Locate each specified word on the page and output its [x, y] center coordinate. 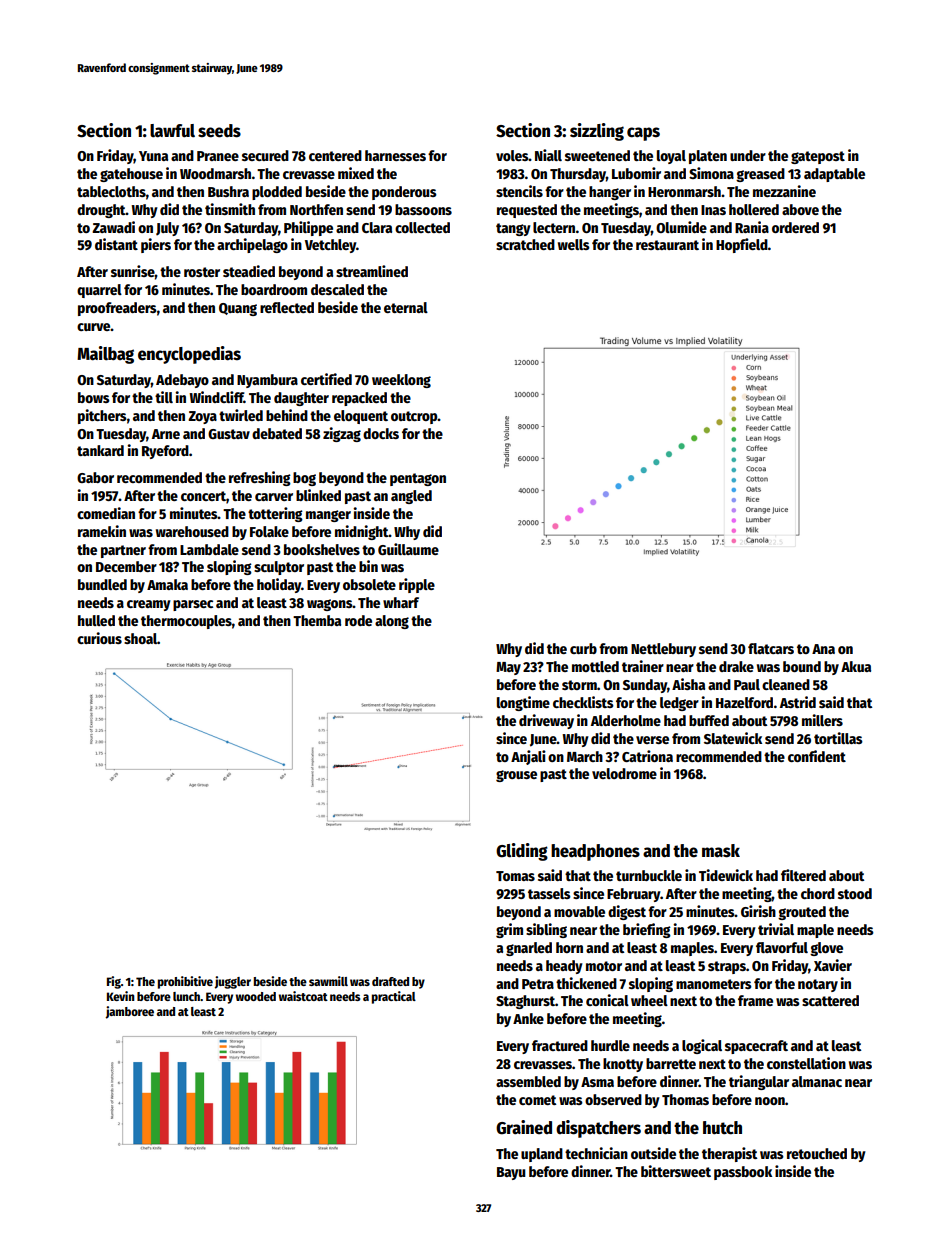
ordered [795, 227]
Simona [711, 173]
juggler [232, 982]
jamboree [129, 1012]
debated [277, 433]
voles [512, 155]
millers [822, 720]
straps [727, 967]
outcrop [414, 417]
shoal [140, 638]
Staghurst [525, 1002]
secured [265, 155]
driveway [546, 721]
